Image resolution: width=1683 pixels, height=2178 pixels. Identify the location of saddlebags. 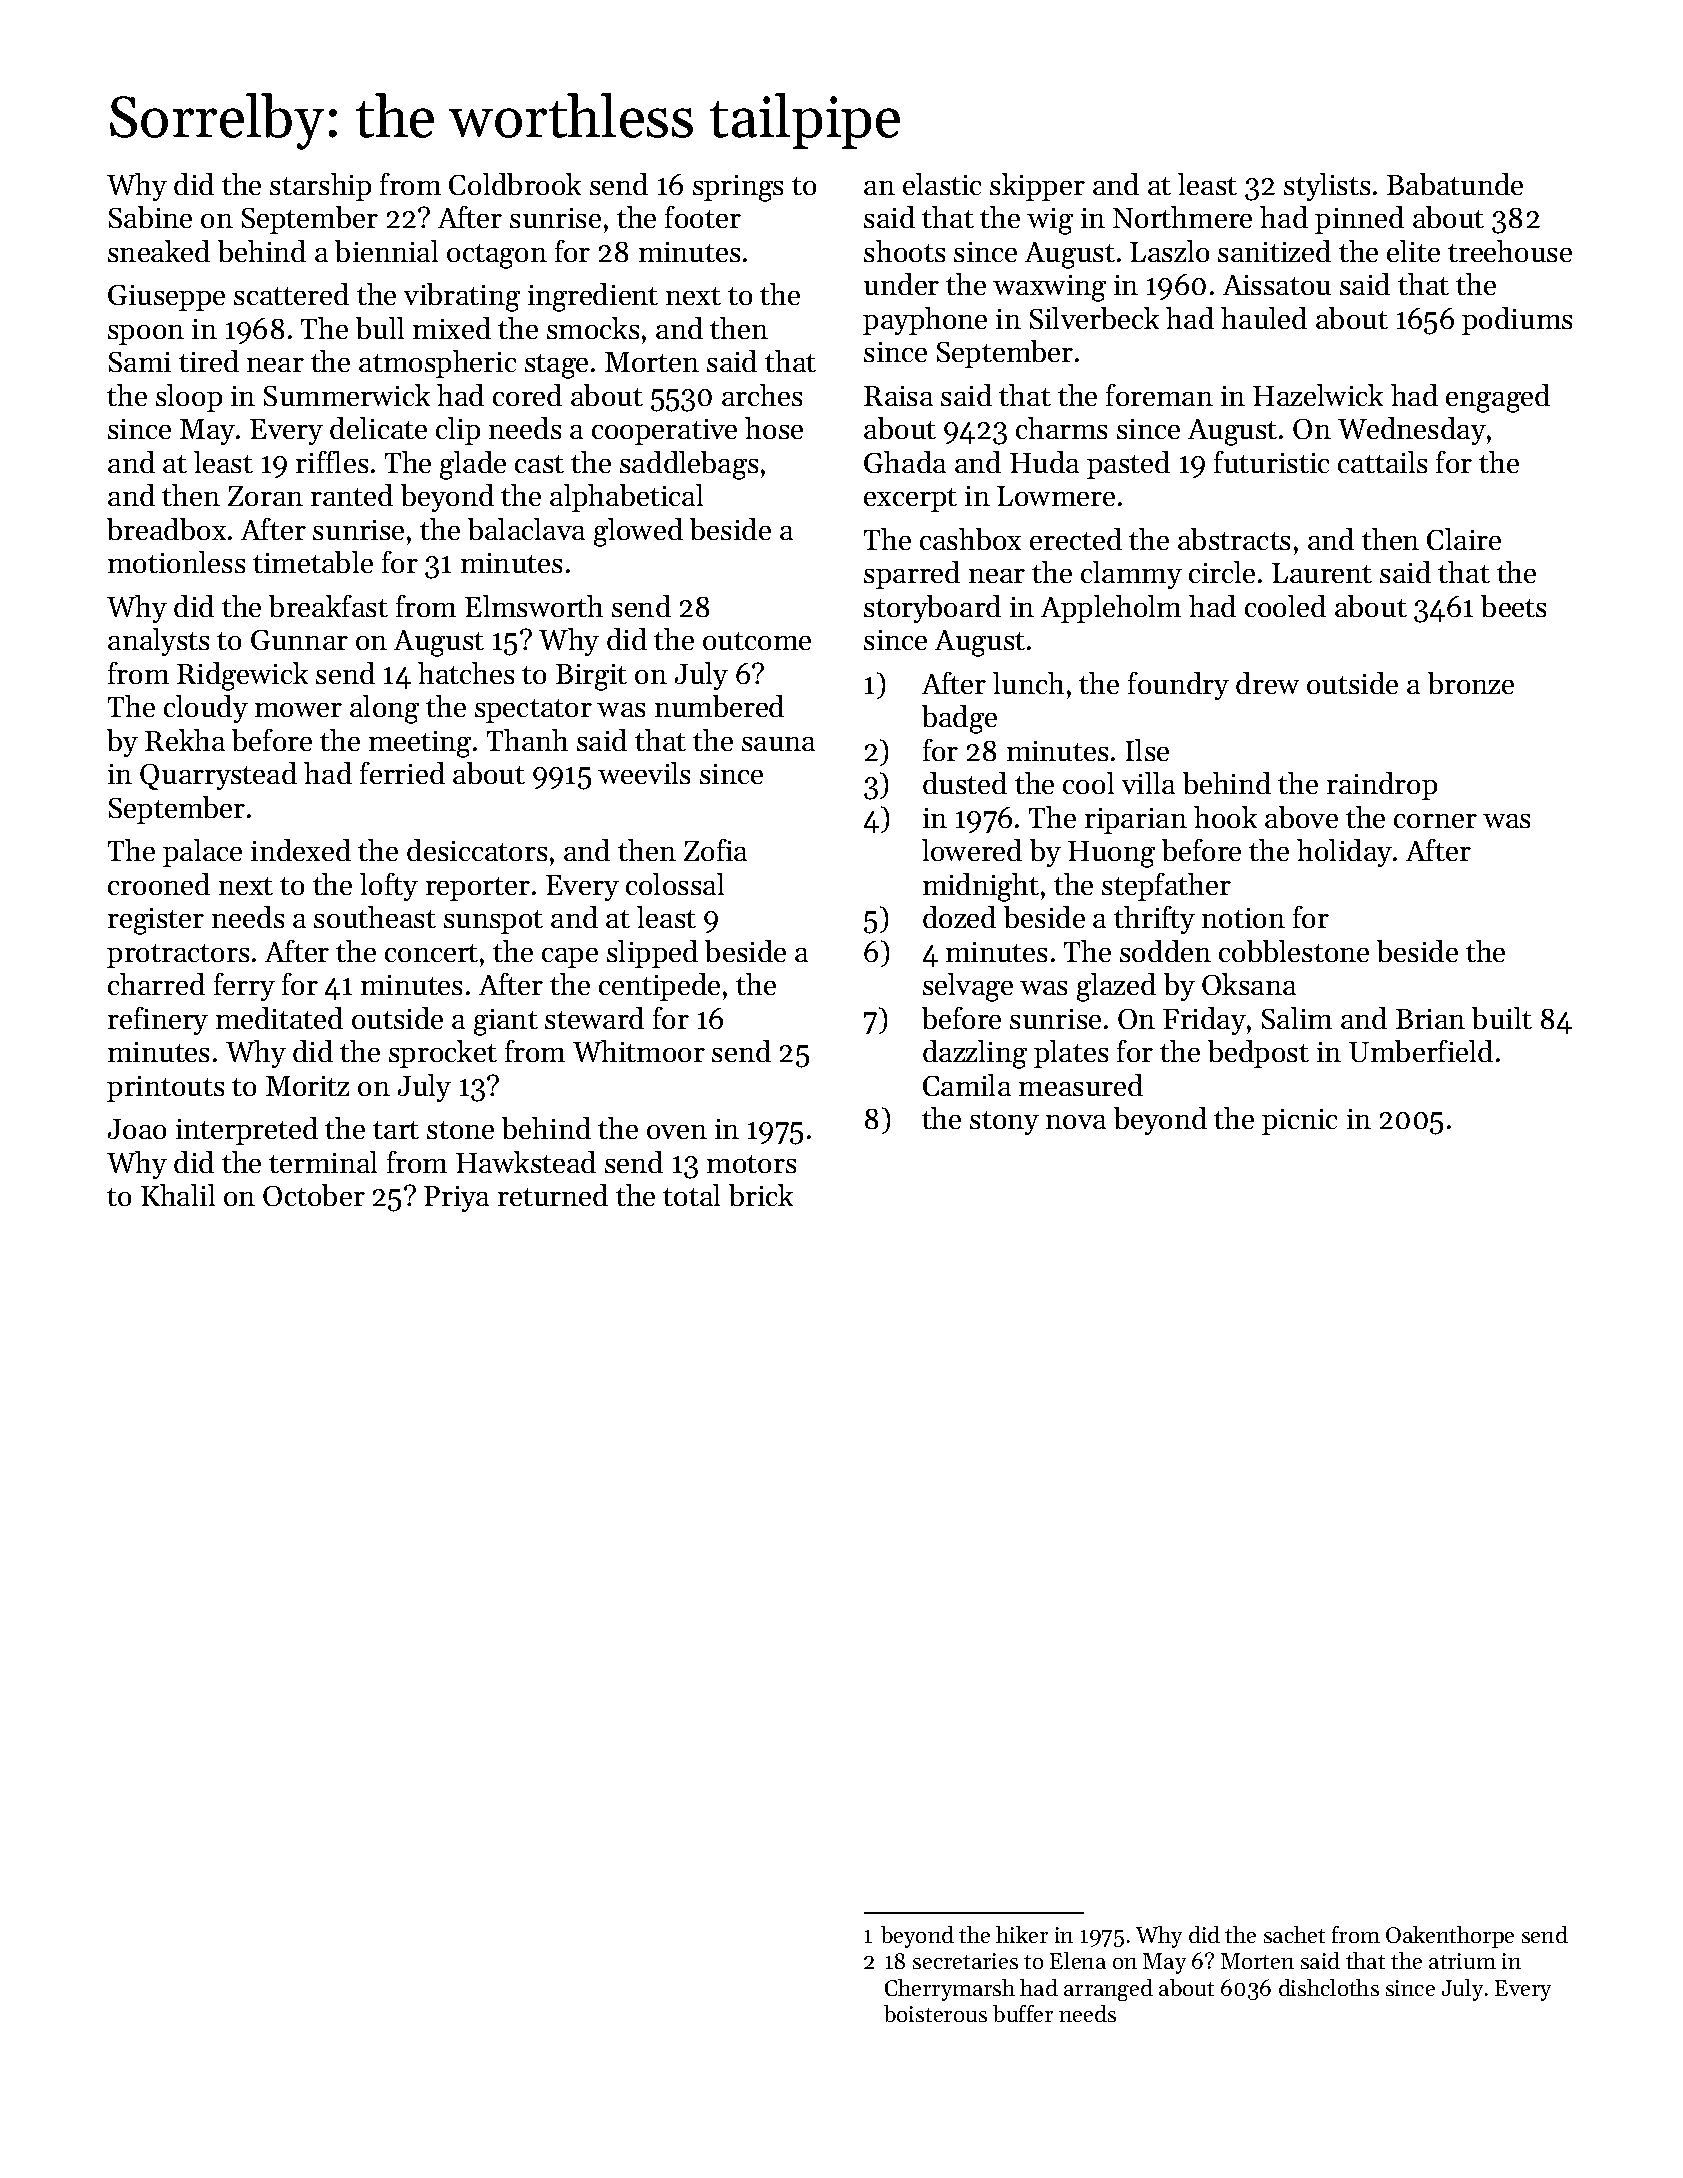
(689, 465).
